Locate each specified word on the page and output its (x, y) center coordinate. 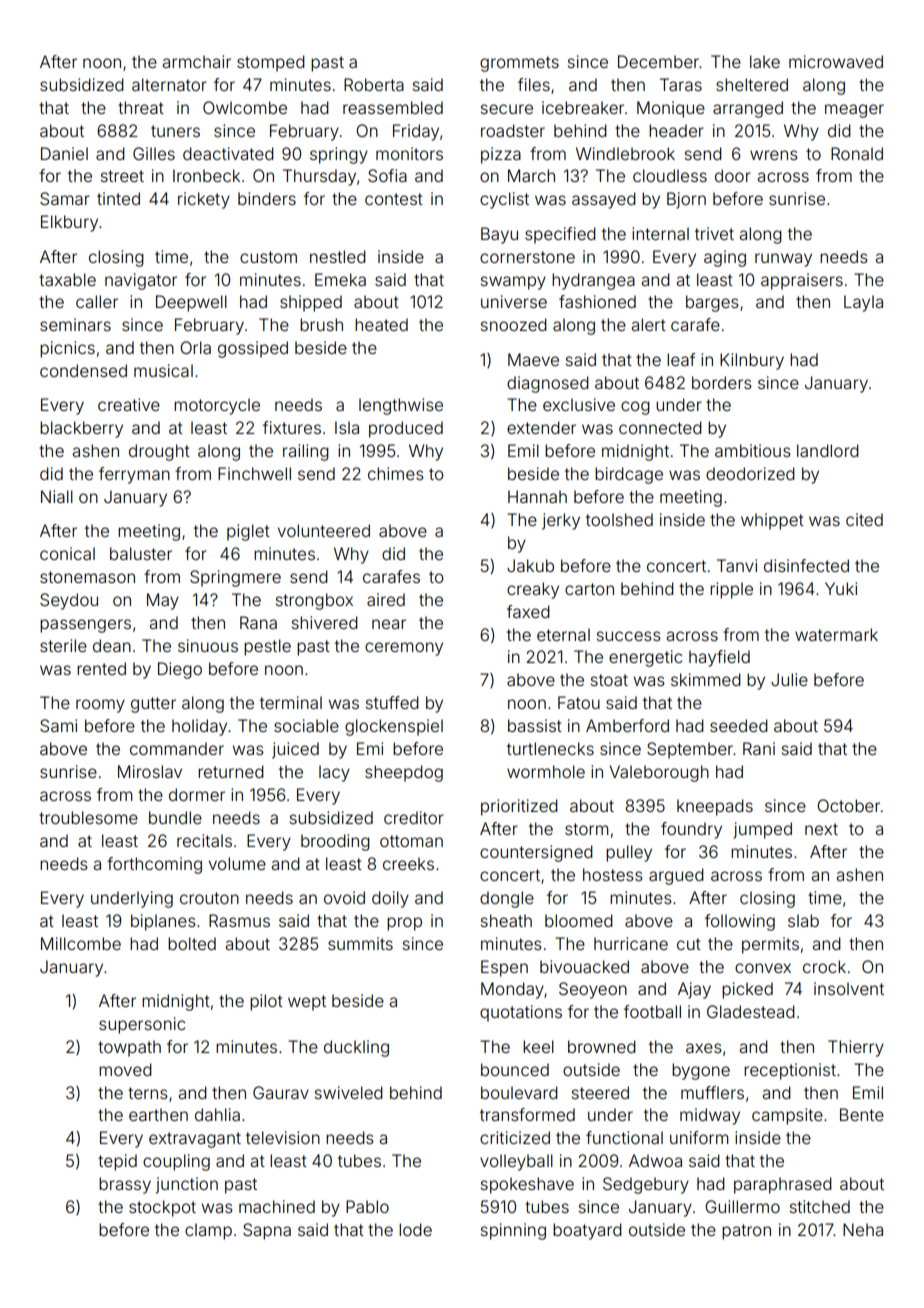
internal (660, 233)
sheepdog (404, 773)
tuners (175, 131)
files (534, 84)
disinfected (806, 565)
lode (415, 1229)
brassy (125, 1185)
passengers (85, 626)
